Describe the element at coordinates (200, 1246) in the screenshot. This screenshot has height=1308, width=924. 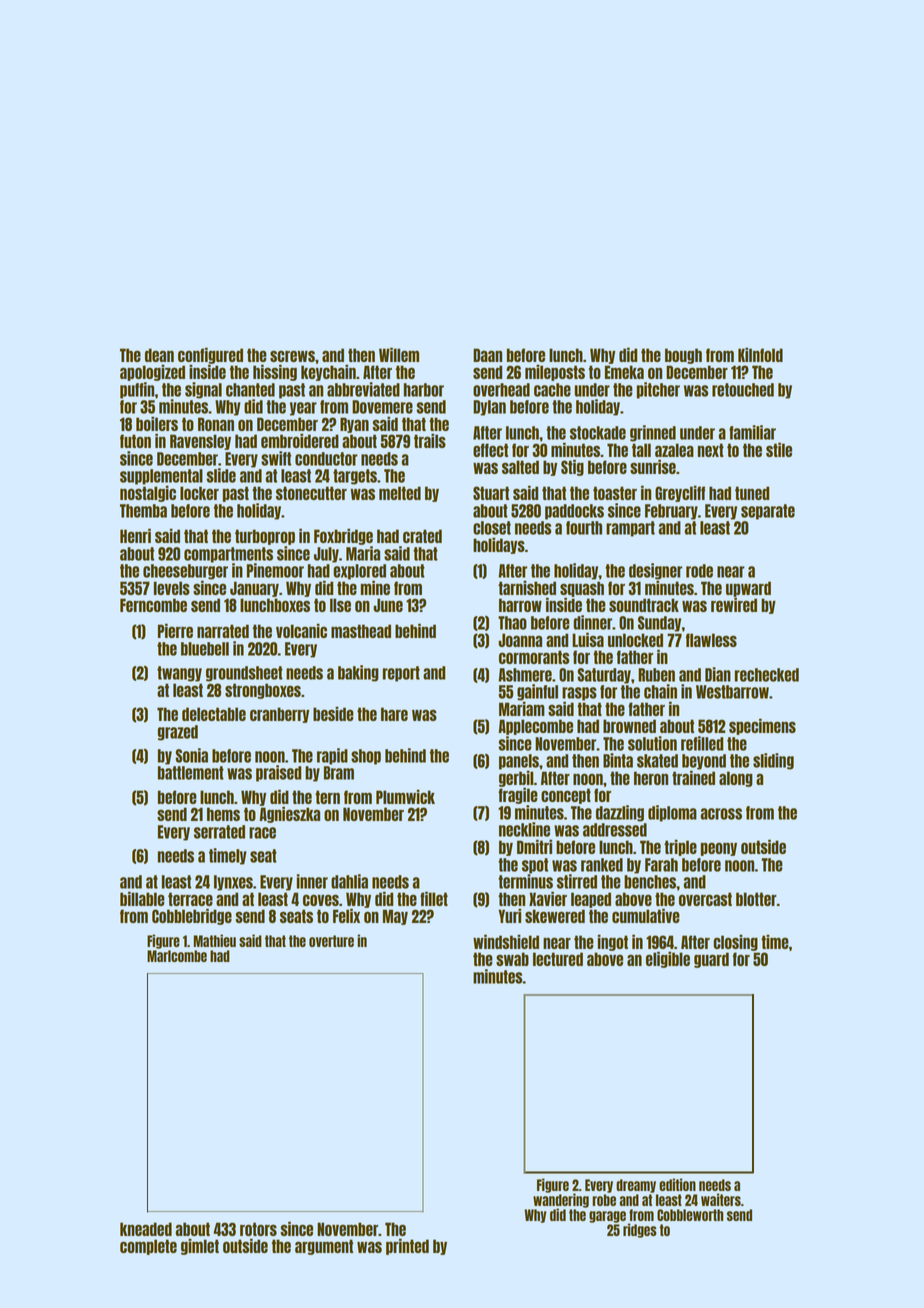
I see `gimlet` at that location.
